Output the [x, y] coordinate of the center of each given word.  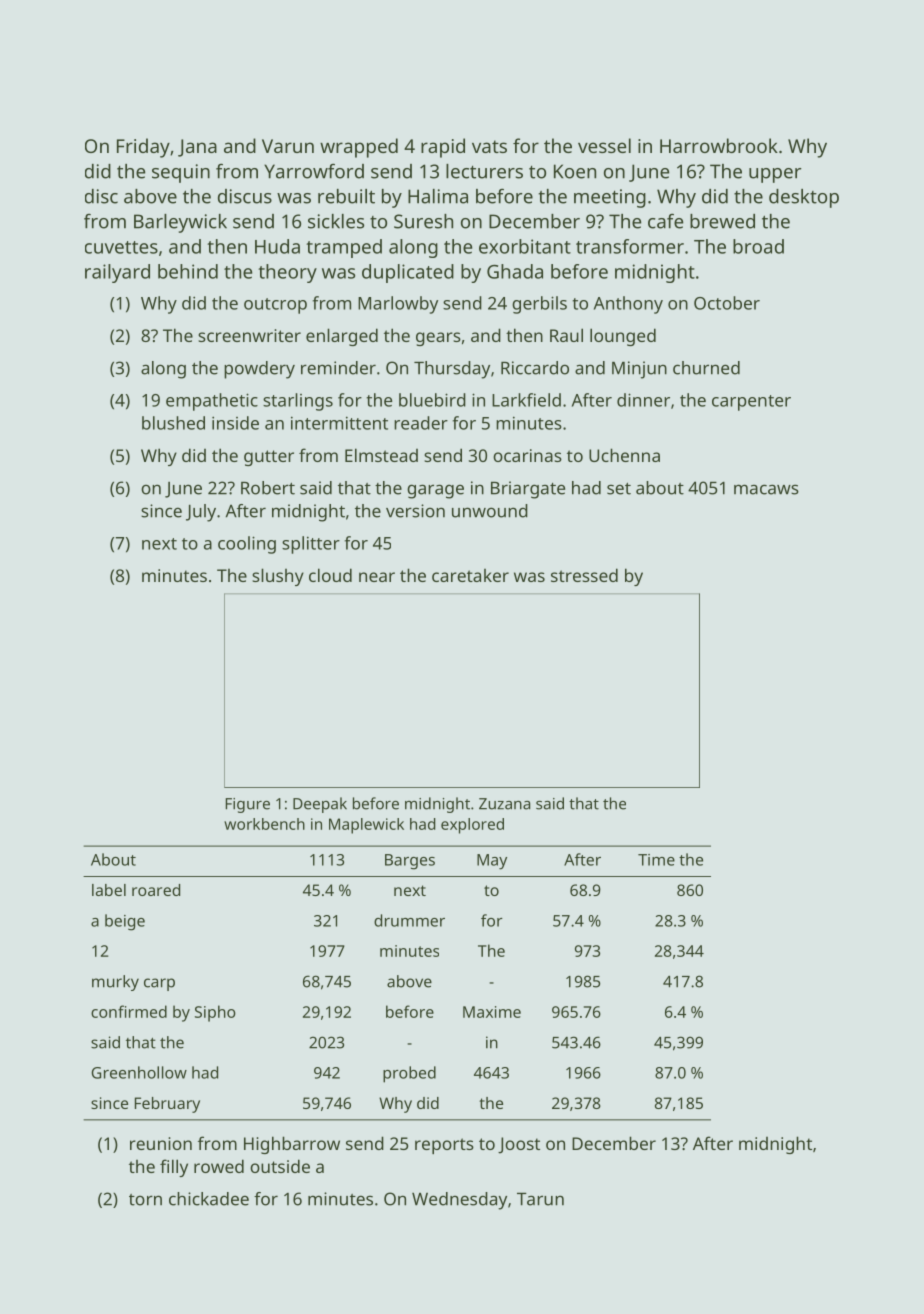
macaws [766, 489]
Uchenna [624, 455]
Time [656, 860]
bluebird [432, 400]
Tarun [540, 1199]
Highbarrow [292, 1145]
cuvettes [121, 247]
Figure [248, 805]
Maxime [492, 1012]
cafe [665, 221]
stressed [584, 575]
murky [115, 983]
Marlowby [398, 305]
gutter [269, 458]
